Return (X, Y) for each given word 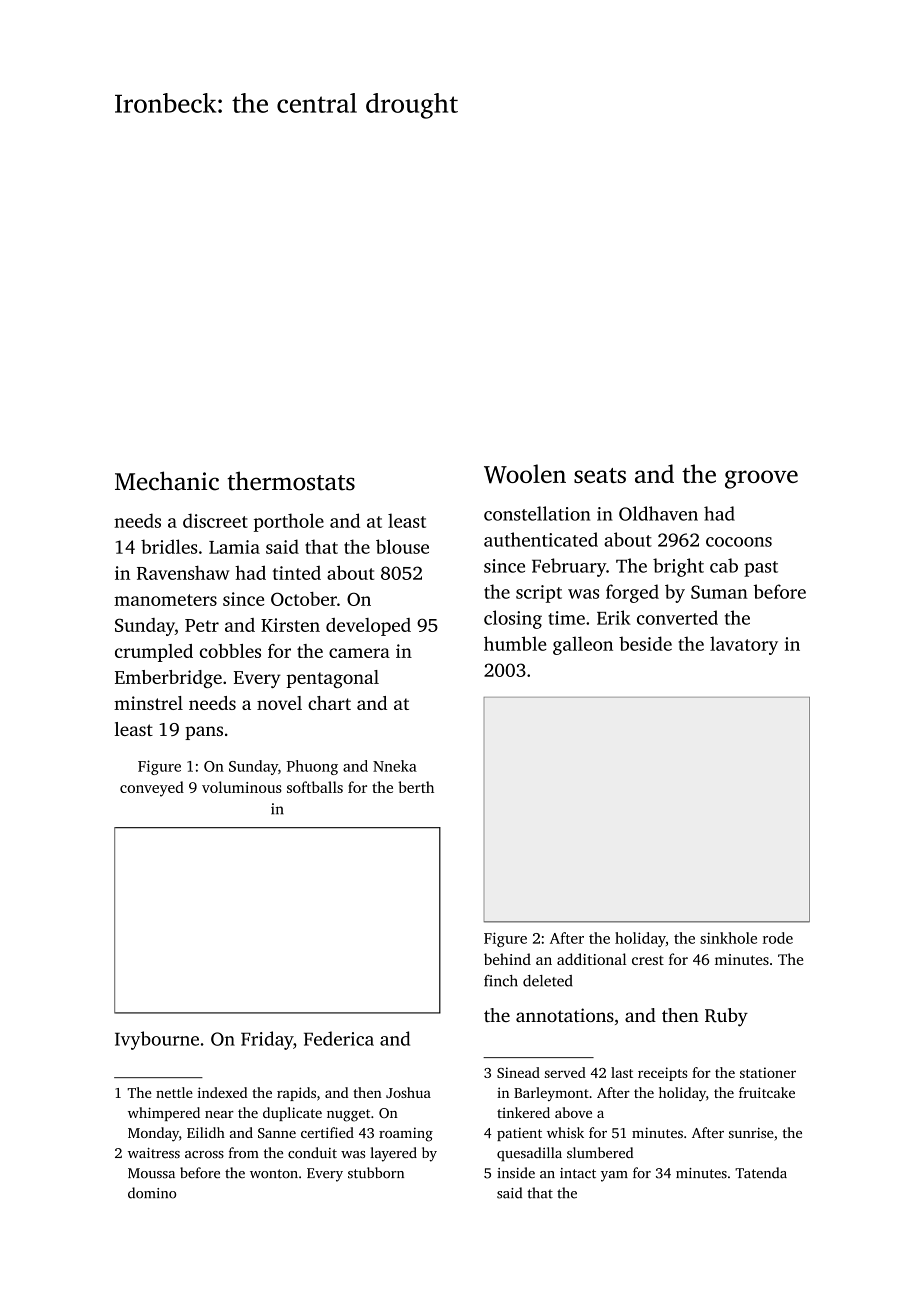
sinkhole (728, 938)
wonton (274, 1174)
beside (645, 643)
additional (591, 959)
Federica (339, 1038)
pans (204, 733)
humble (515, 643)
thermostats (291, 481)
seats (600, 475)
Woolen (525, 474)
